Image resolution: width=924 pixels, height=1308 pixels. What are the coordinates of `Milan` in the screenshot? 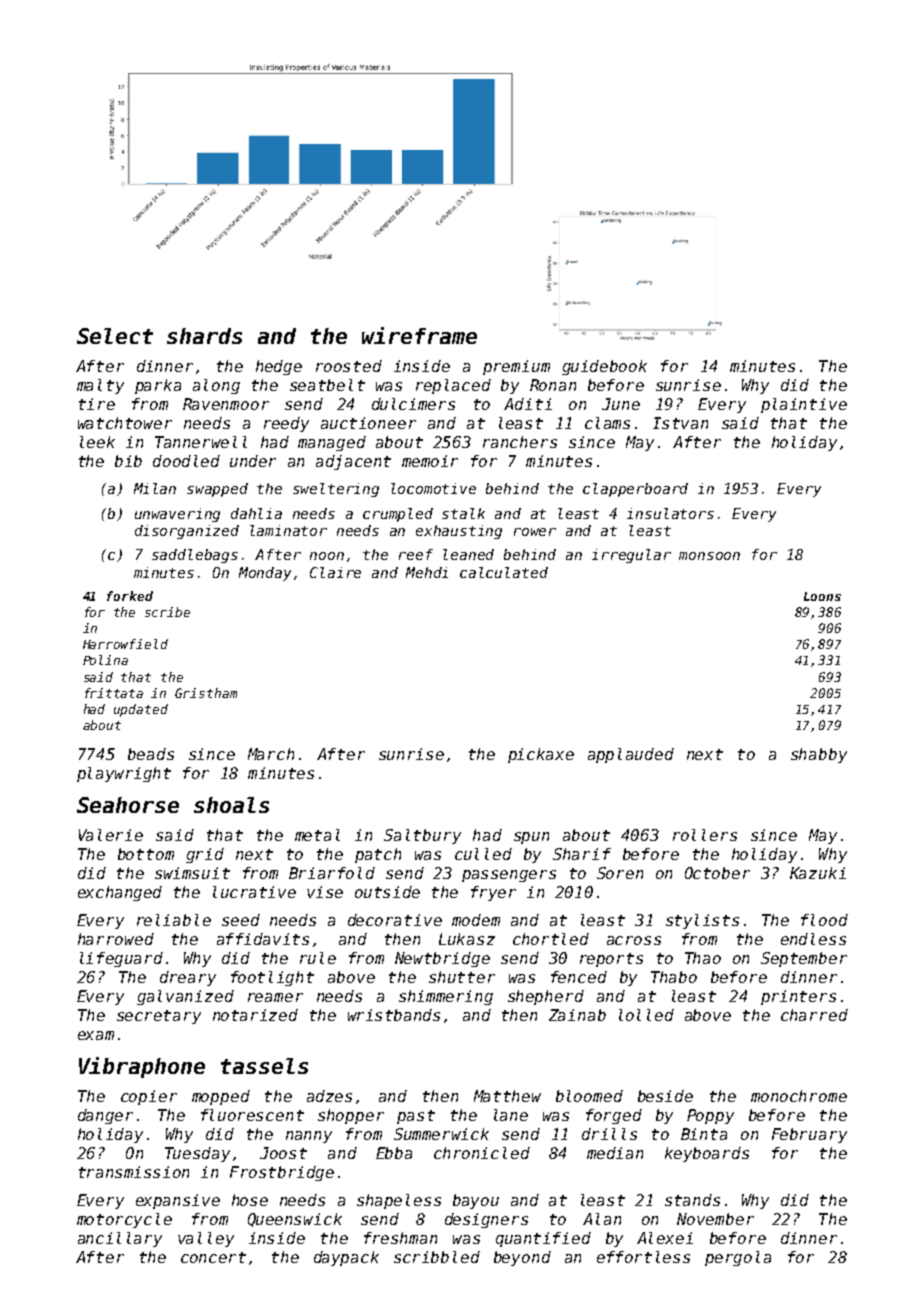 It's located at (155, 488).
